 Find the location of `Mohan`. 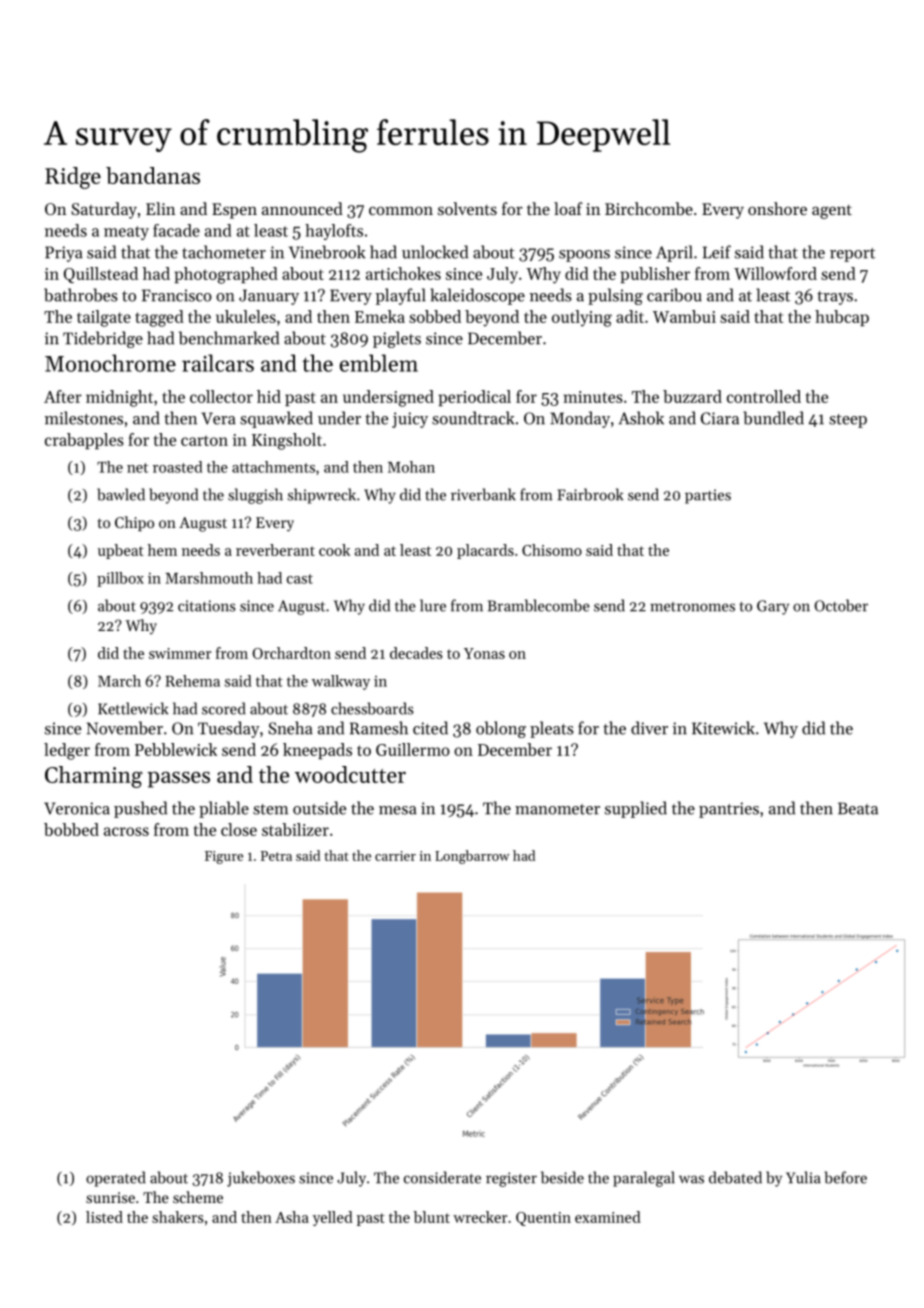

Mohan is located at coordinates (411, 467).
